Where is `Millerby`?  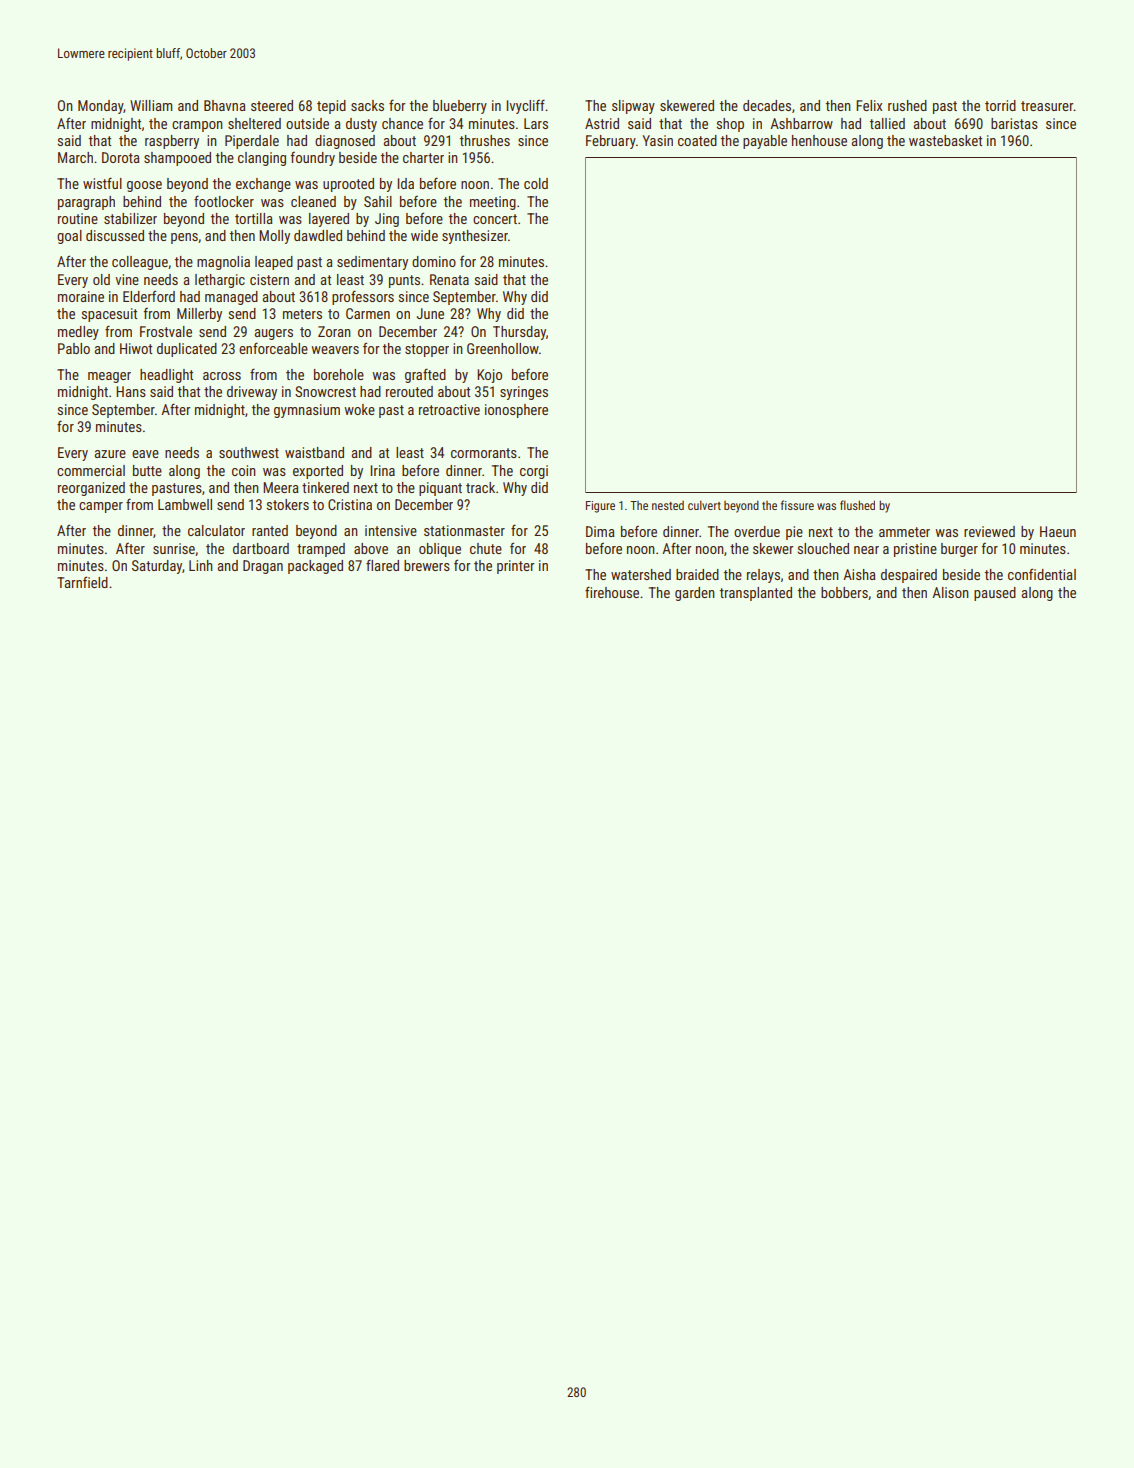 Millerby is located at coordinates (199, 315).
